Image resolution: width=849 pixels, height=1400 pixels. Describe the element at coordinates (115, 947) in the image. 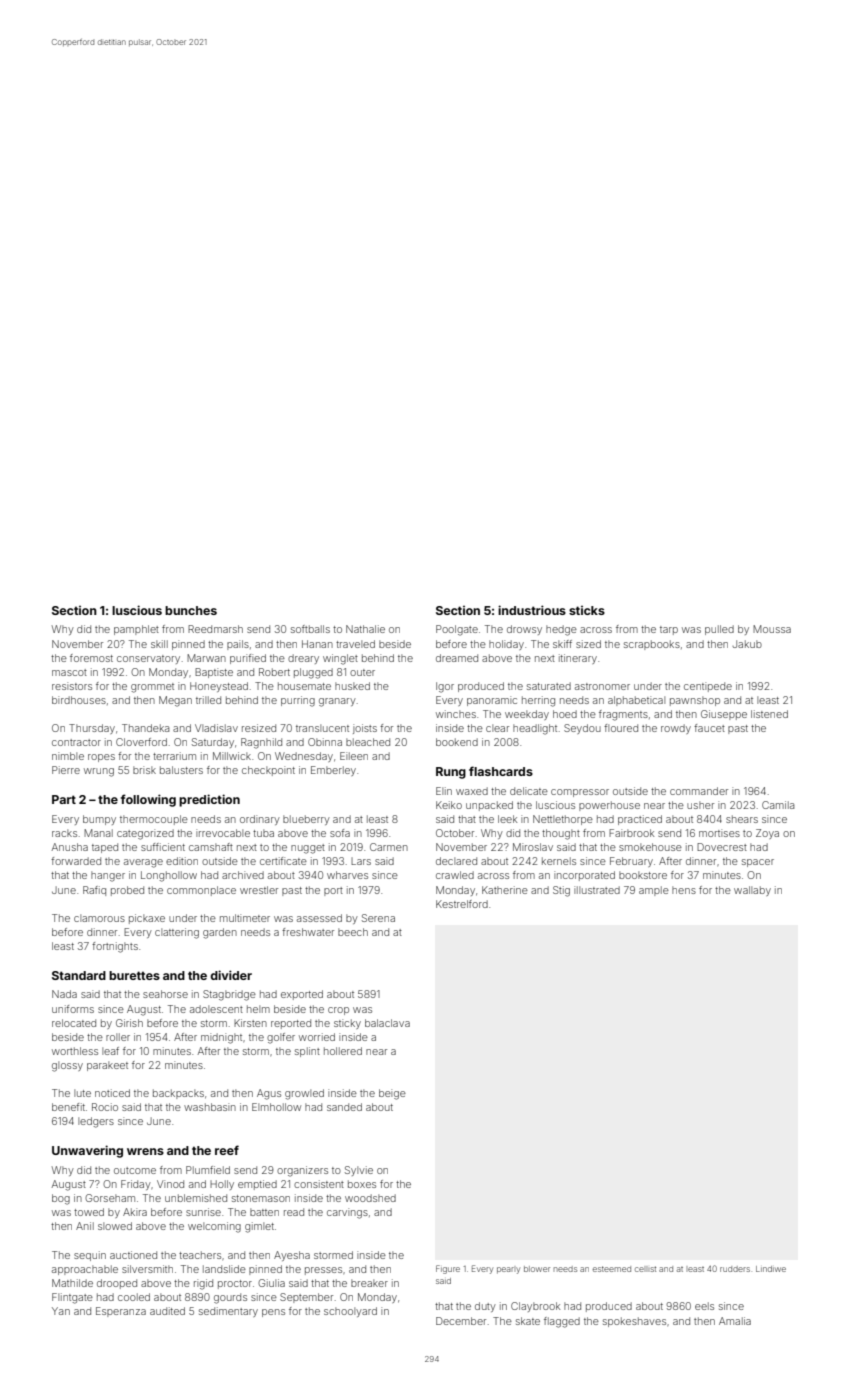

I see `fortnights` at that location.
